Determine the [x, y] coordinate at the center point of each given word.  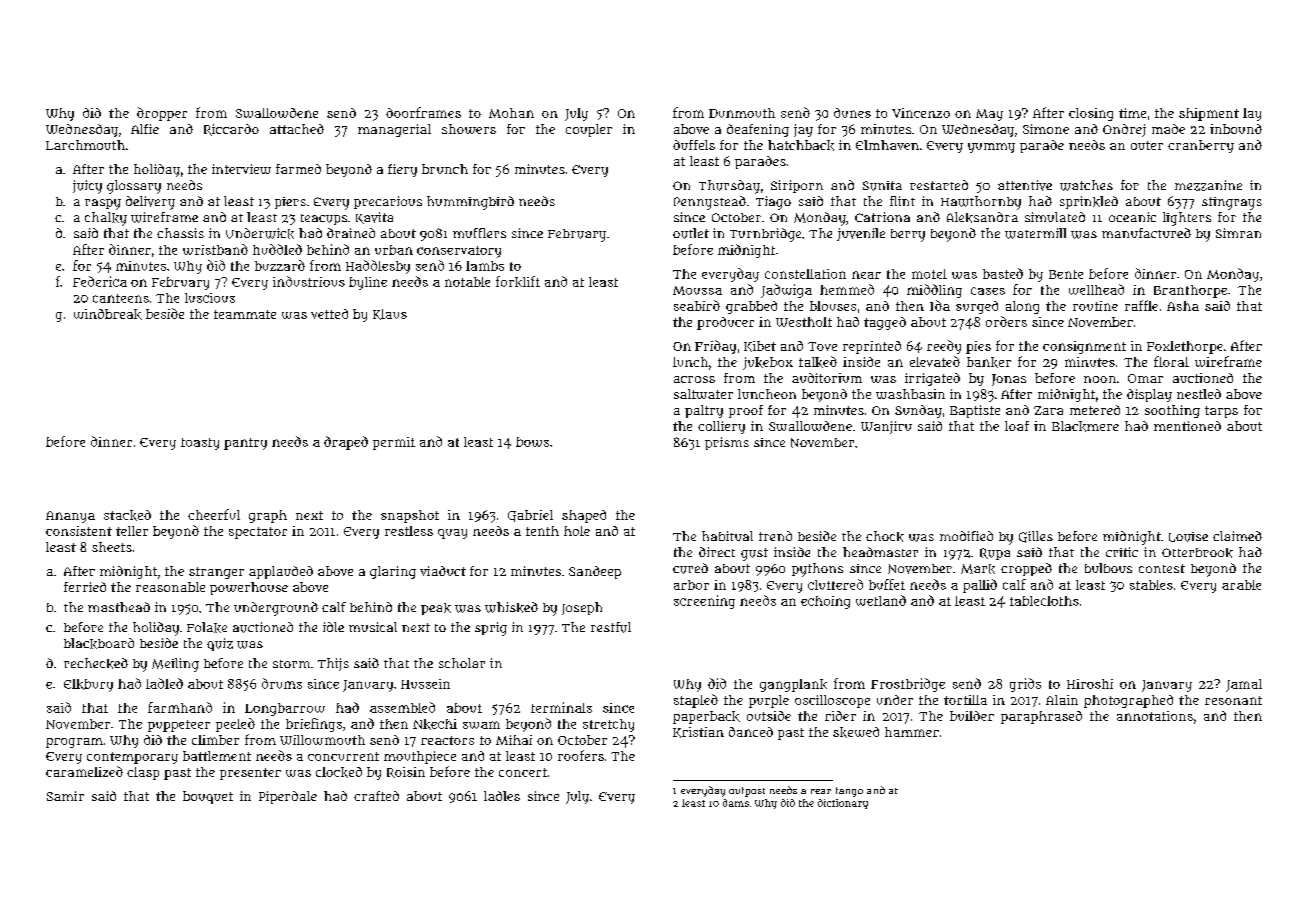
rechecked [96, 663]
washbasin [910, 394]
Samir [65, 796]
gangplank [793, 685]
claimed [1237, 536]
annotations [1155, 716]
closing [1091, 114]
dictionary [843, 804]
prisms [727, 443]
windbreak [108, 314]
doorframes [423, 112]
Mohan [511, 113]
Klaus [390, 314]
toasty [200, 444]
